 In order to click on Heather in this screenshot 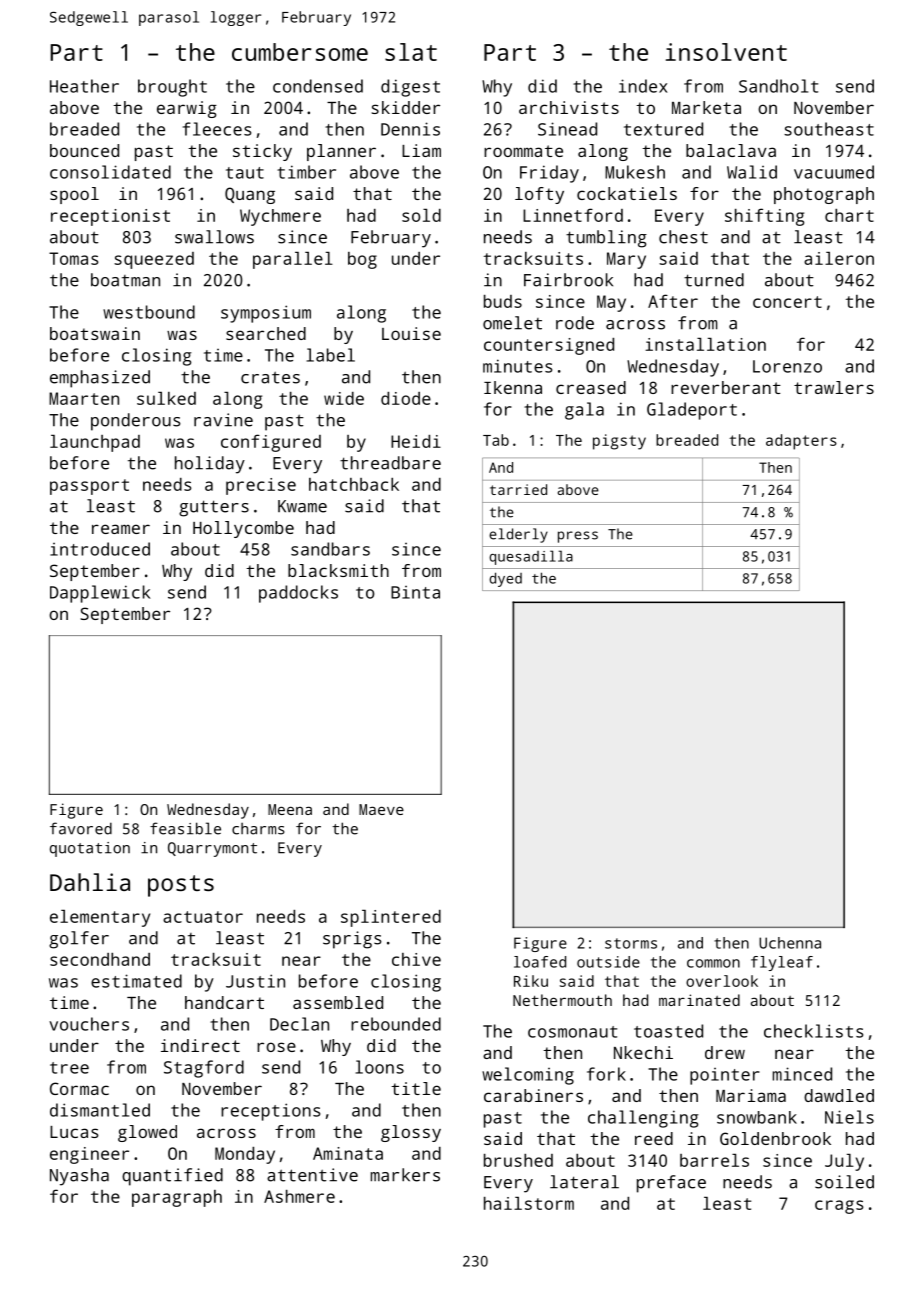, I will do `click(84, 86)`.
